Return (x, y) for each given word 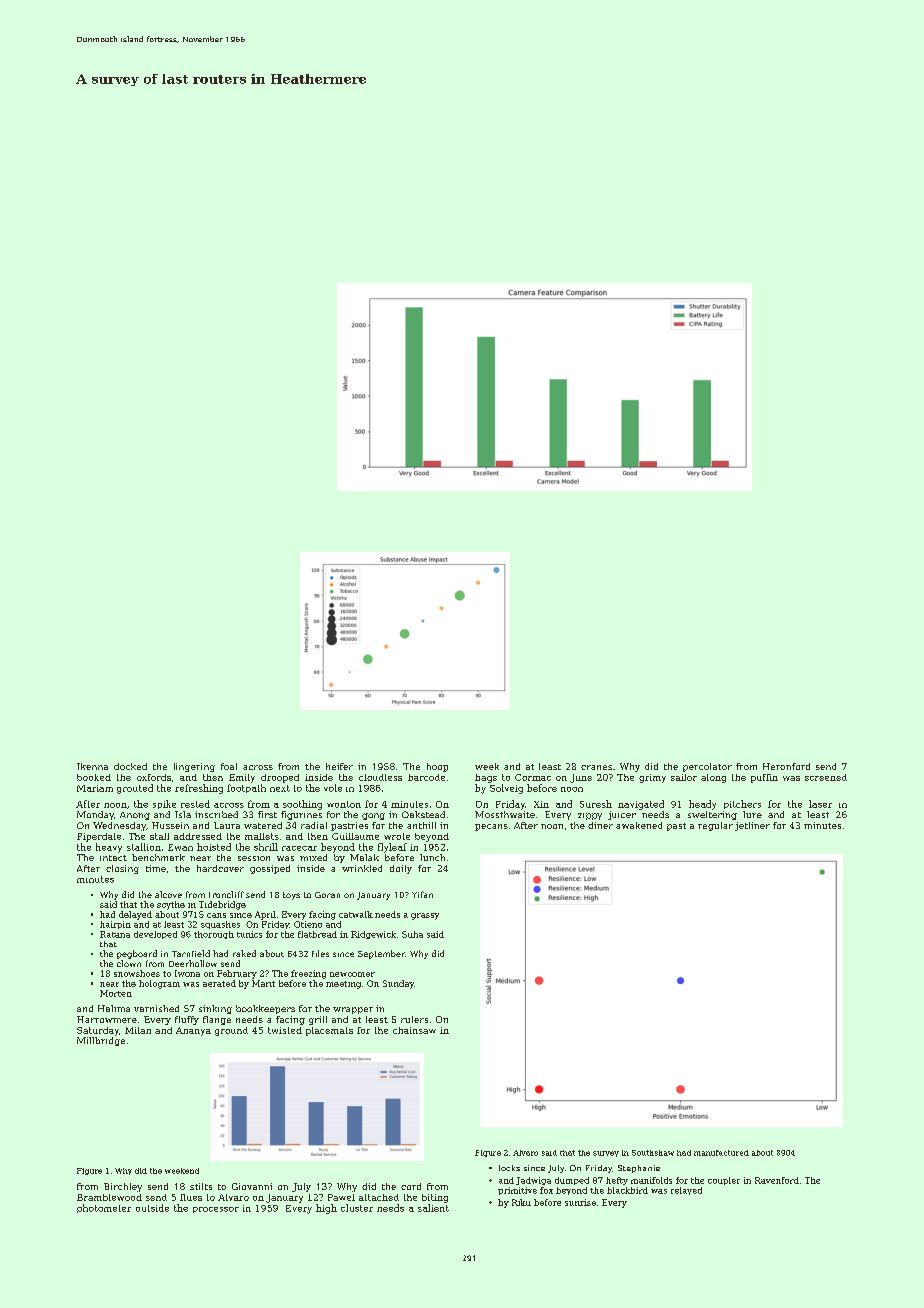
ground (231, 1031)
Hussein (170, 825)
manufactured (721, 1153)
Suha (412, 934)
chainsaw (414, 1030)
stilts (201, 1186)
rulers (414, 1019)
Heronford (786, 766)
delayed (135, 915)
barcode (426, 777)
